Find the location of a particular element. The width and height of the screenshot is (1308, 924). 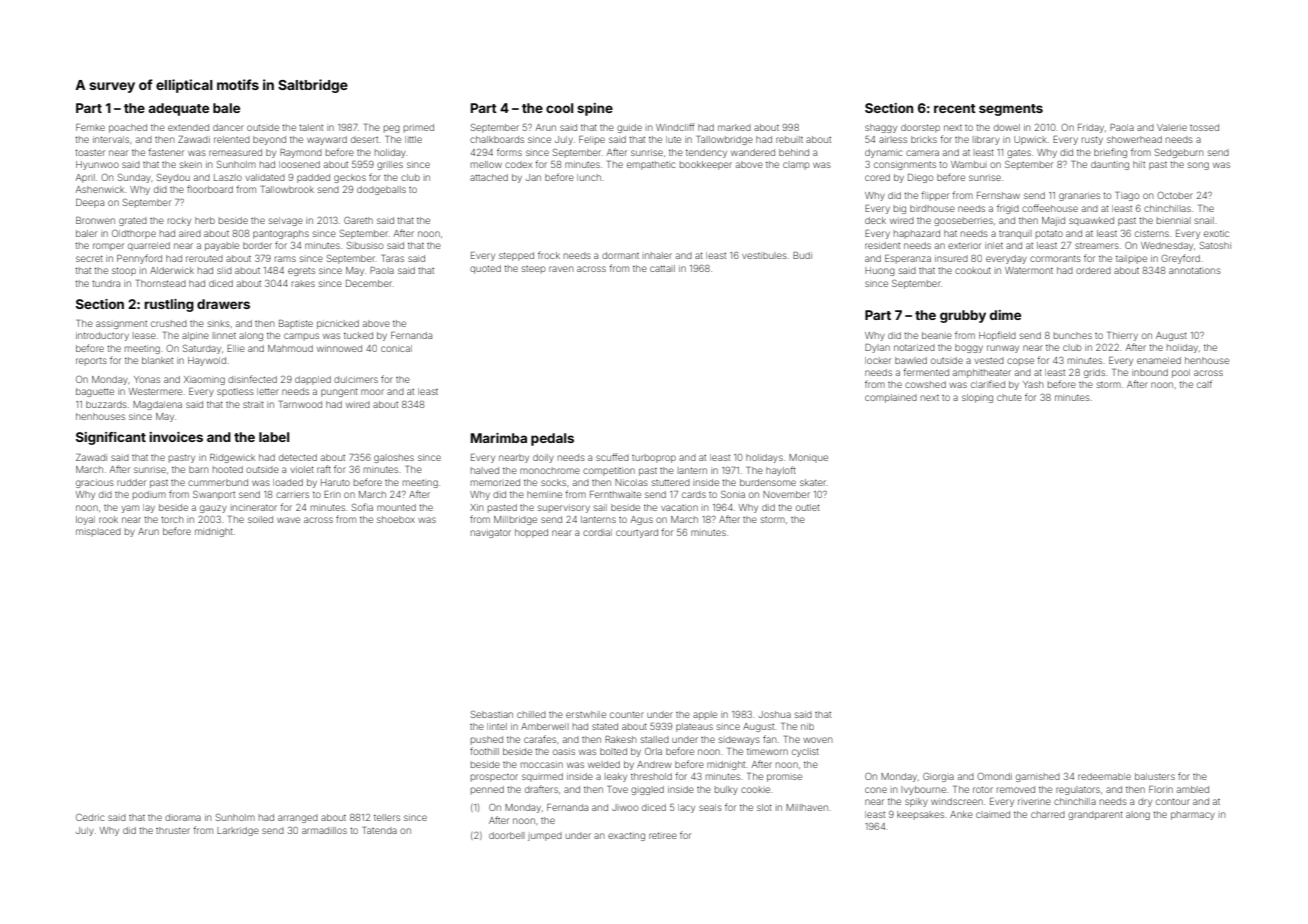

nib is located at coordinates (807, 726).
